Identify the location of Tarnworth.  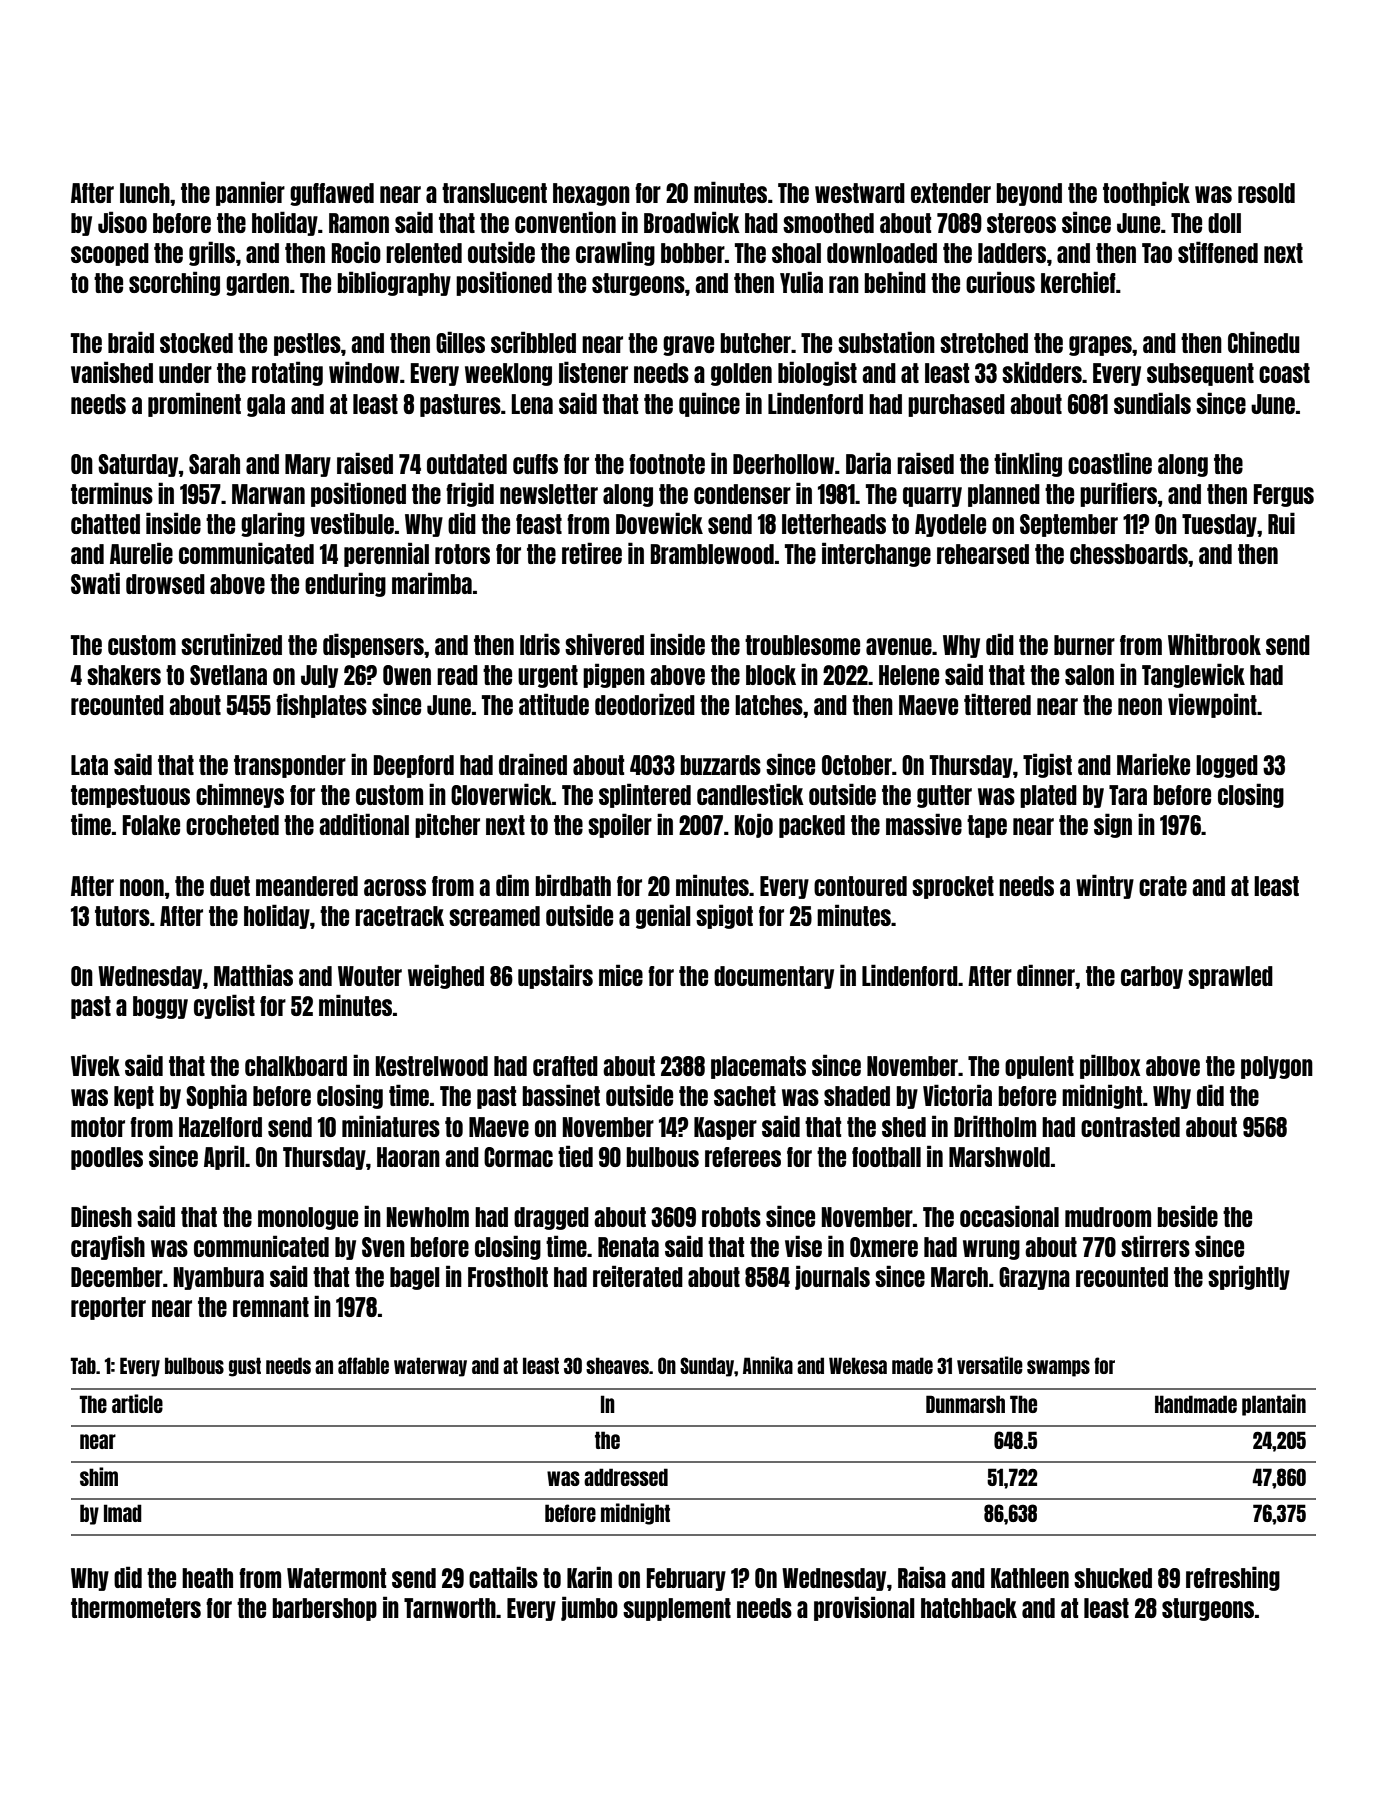
(450, 1608).
